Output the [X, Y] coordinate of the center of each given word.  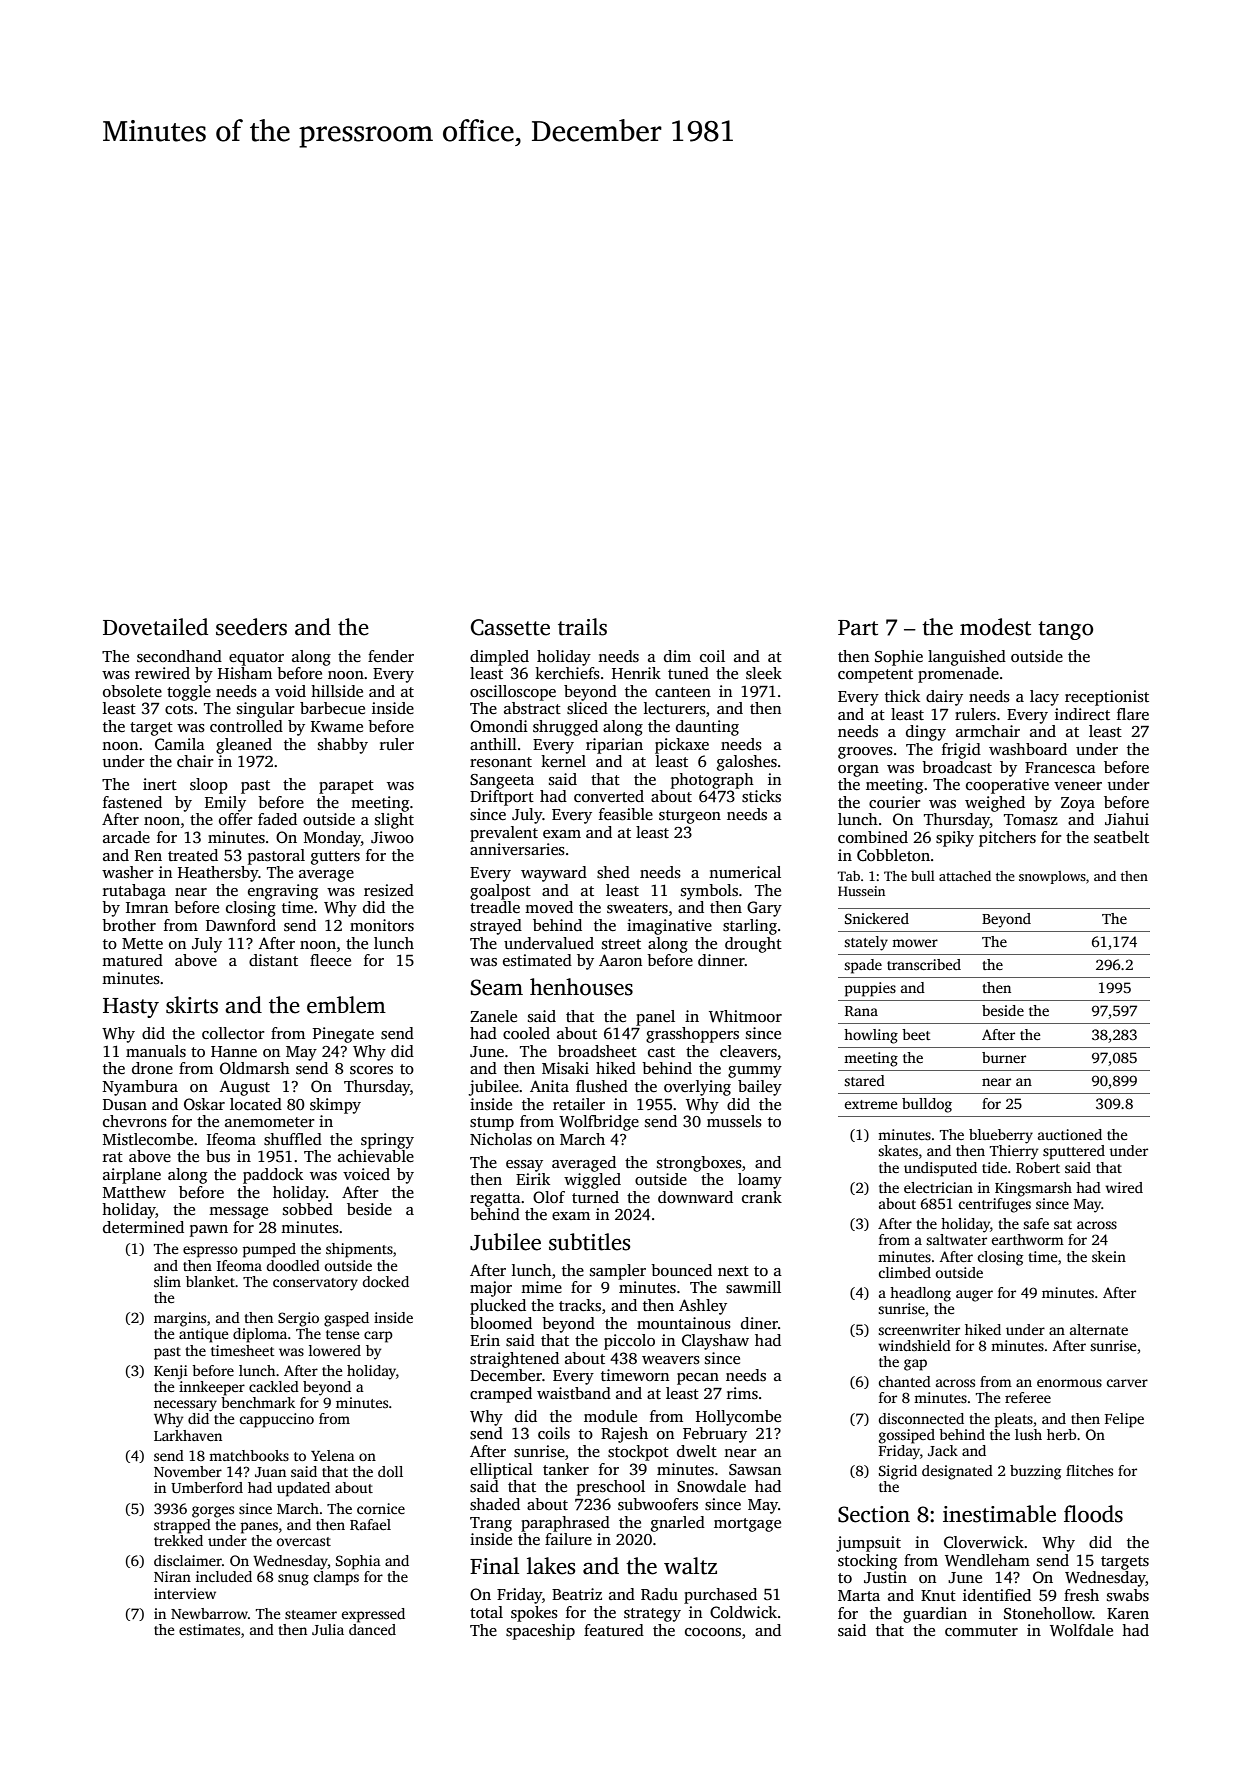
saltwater [956, 1239]
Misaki [565, 1068]
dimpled [499, 658]
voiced [366, 1174]
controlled [246, 726]
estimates [209, 1629]
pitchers [1007, 839]
